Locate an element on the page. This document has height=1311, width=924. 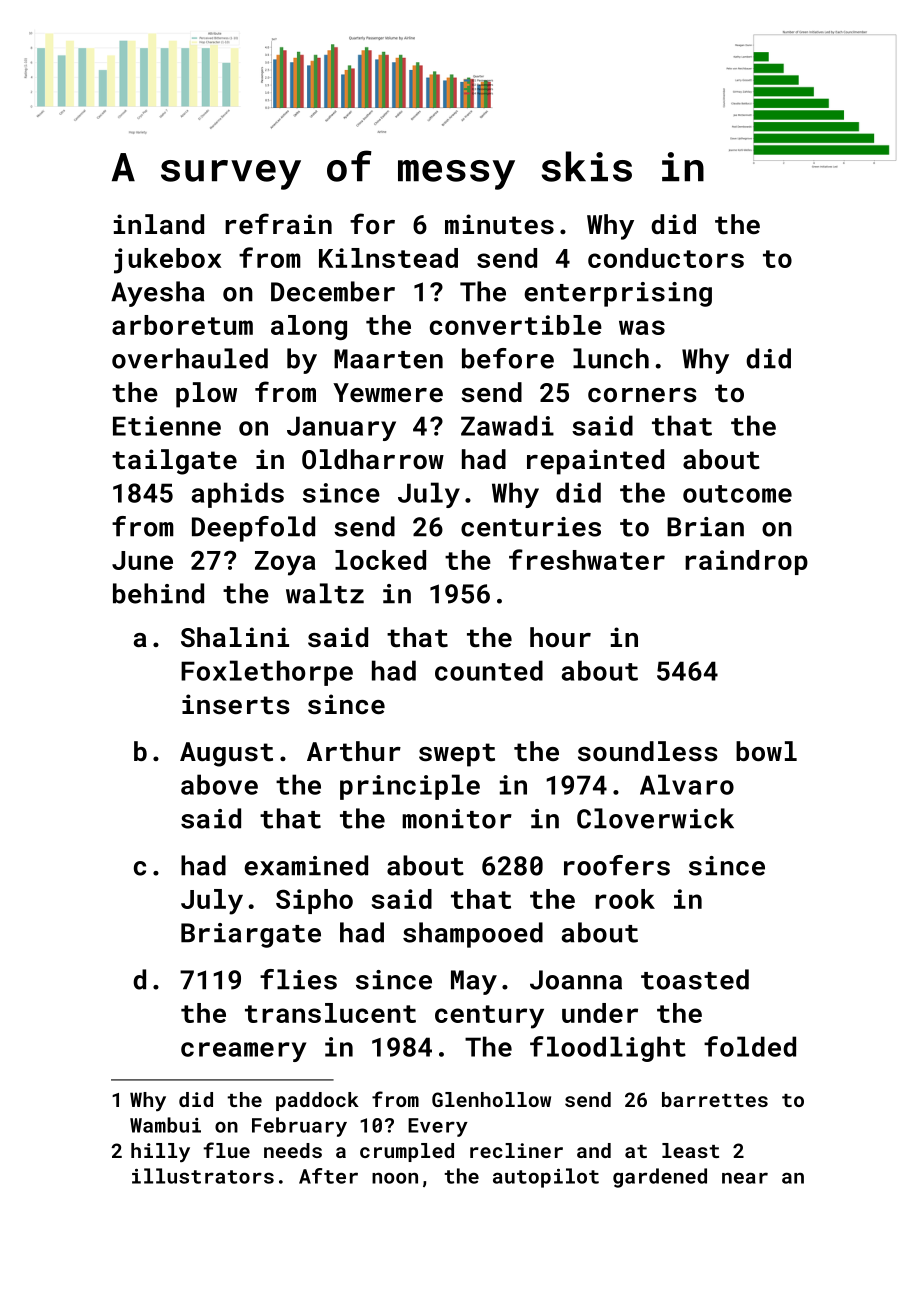
bowl is located at coordinates (766, 751).
